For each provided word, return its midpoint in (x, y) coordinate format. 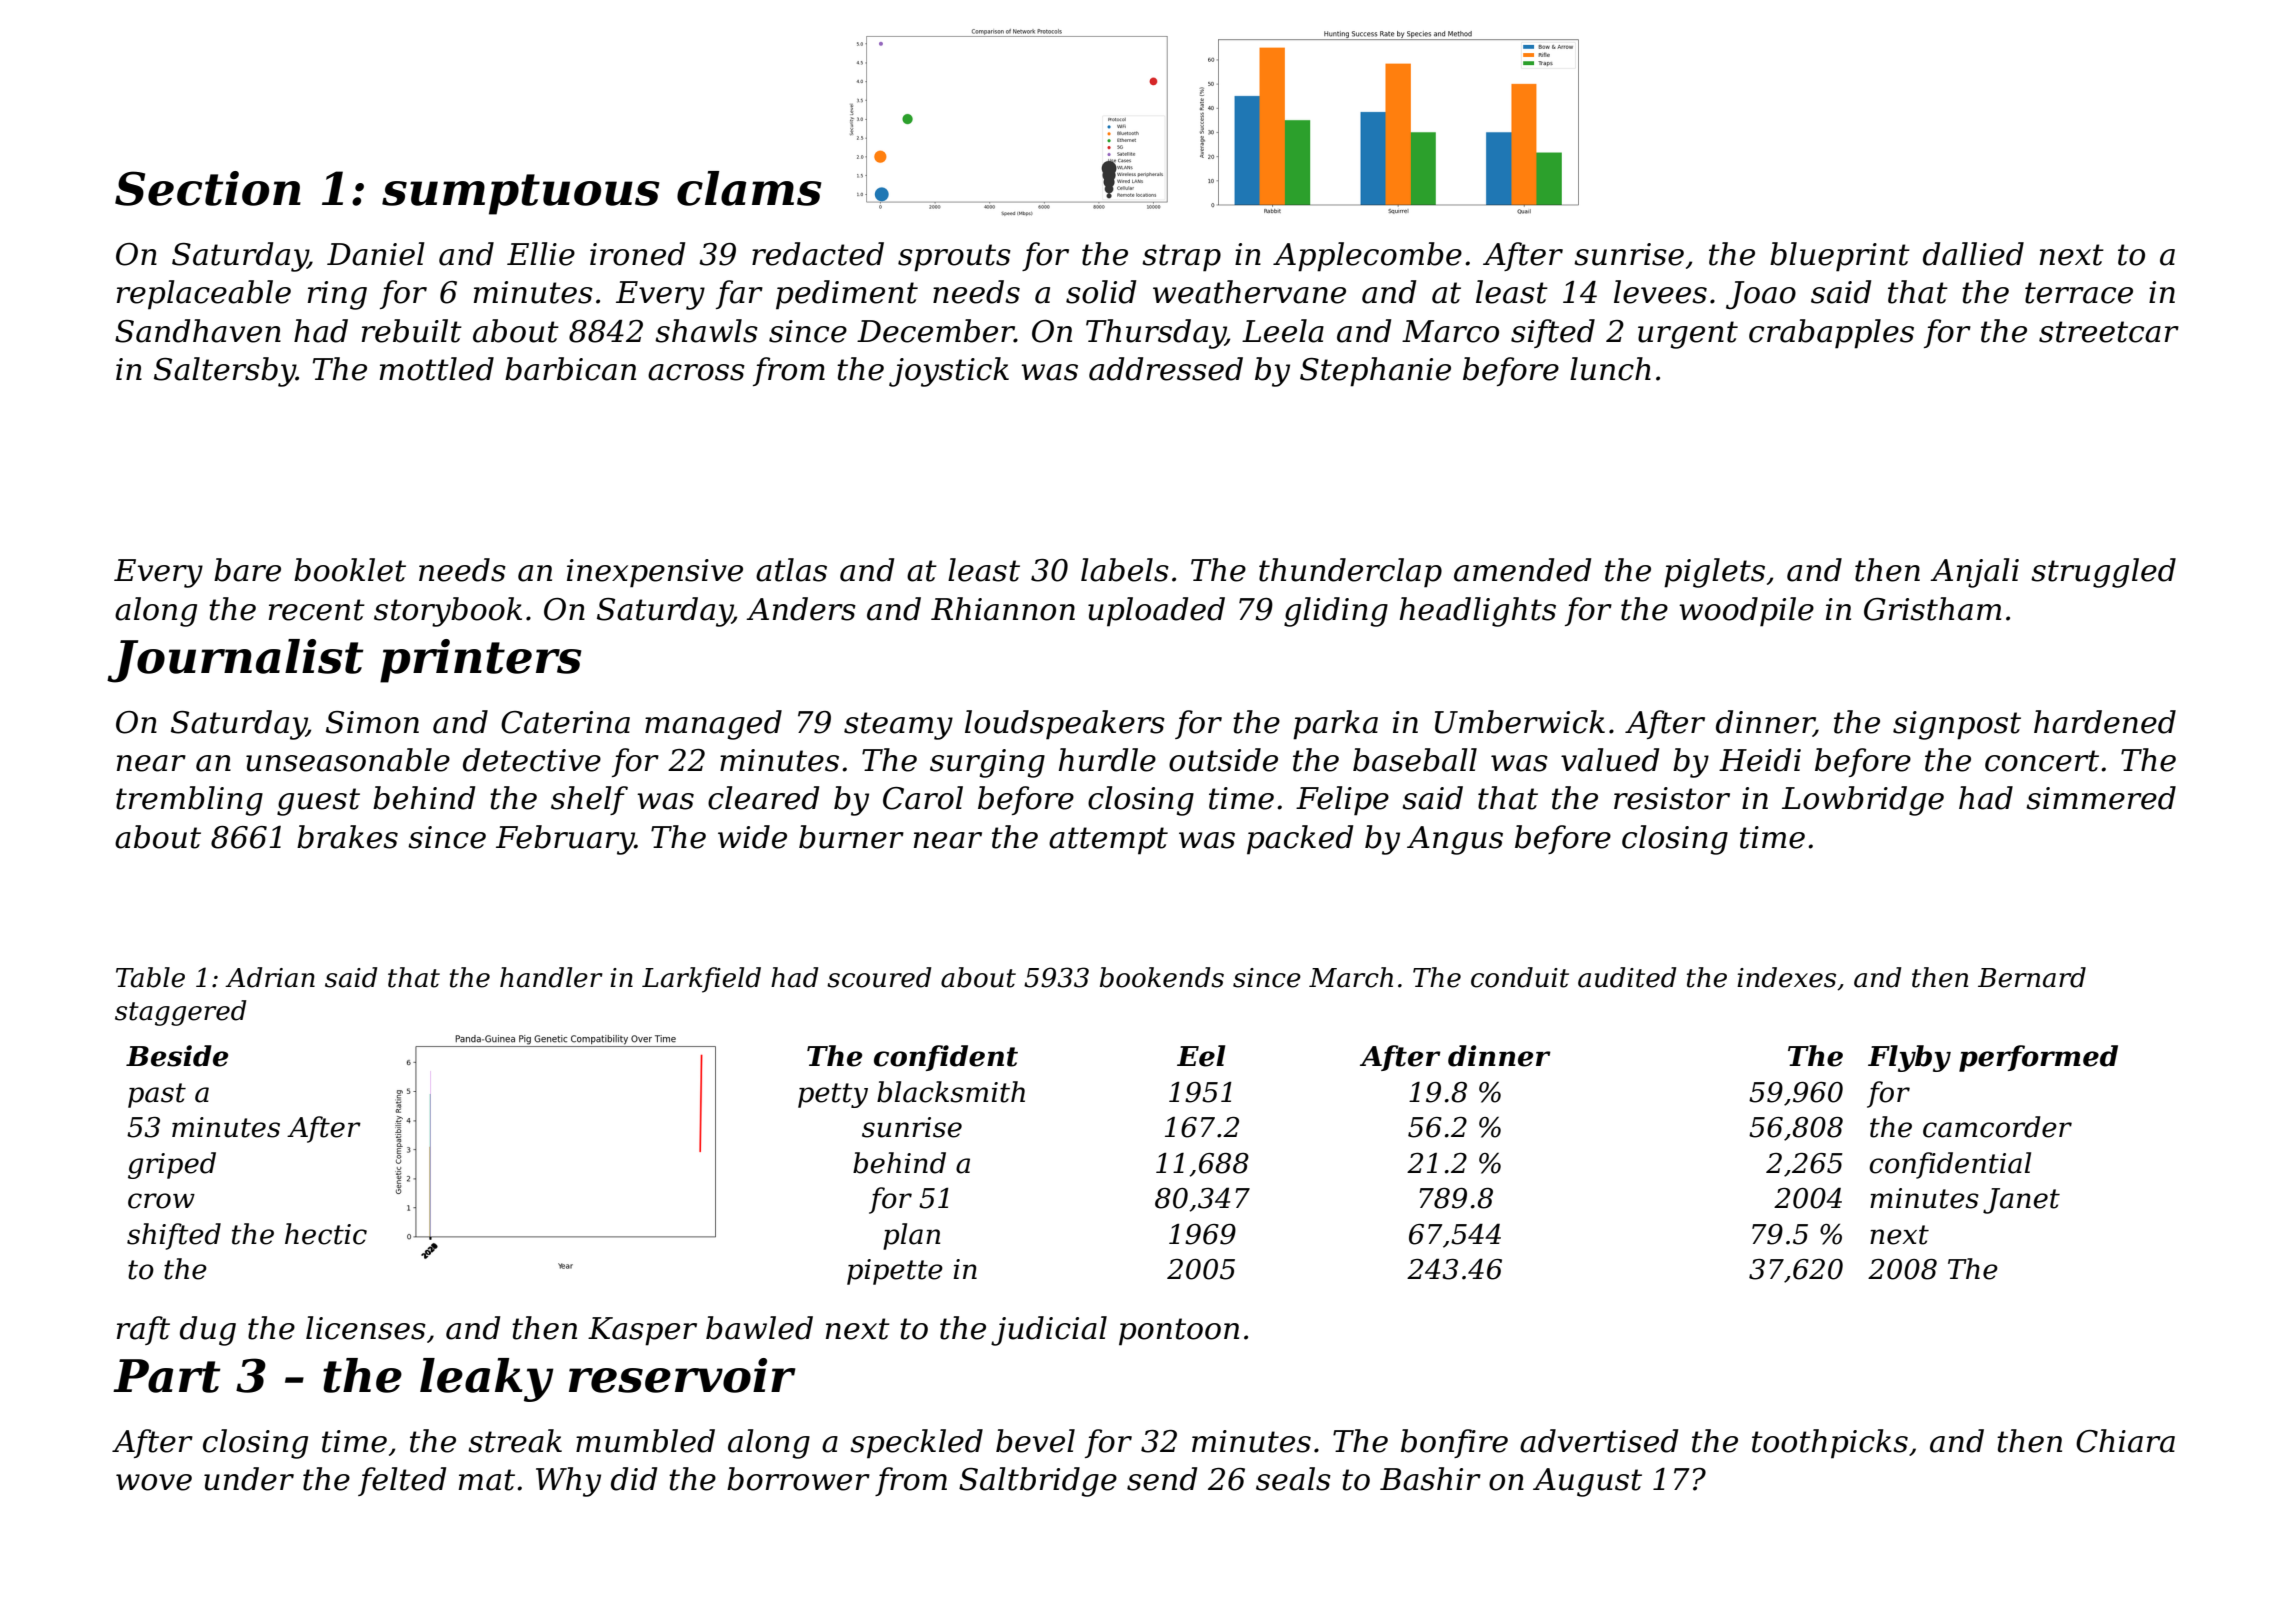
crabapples (1831, 334)
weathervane (1249, 292)
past (157, 1095)
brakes (347, 837)
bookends (1162, 977)
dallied (1973, 254)
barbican (570, 369)
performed (2038, 1058)
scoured (879, 977)
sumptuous (521, 194)
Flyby (1909, 1058)
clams (749, 188)
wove (154, 1482)
